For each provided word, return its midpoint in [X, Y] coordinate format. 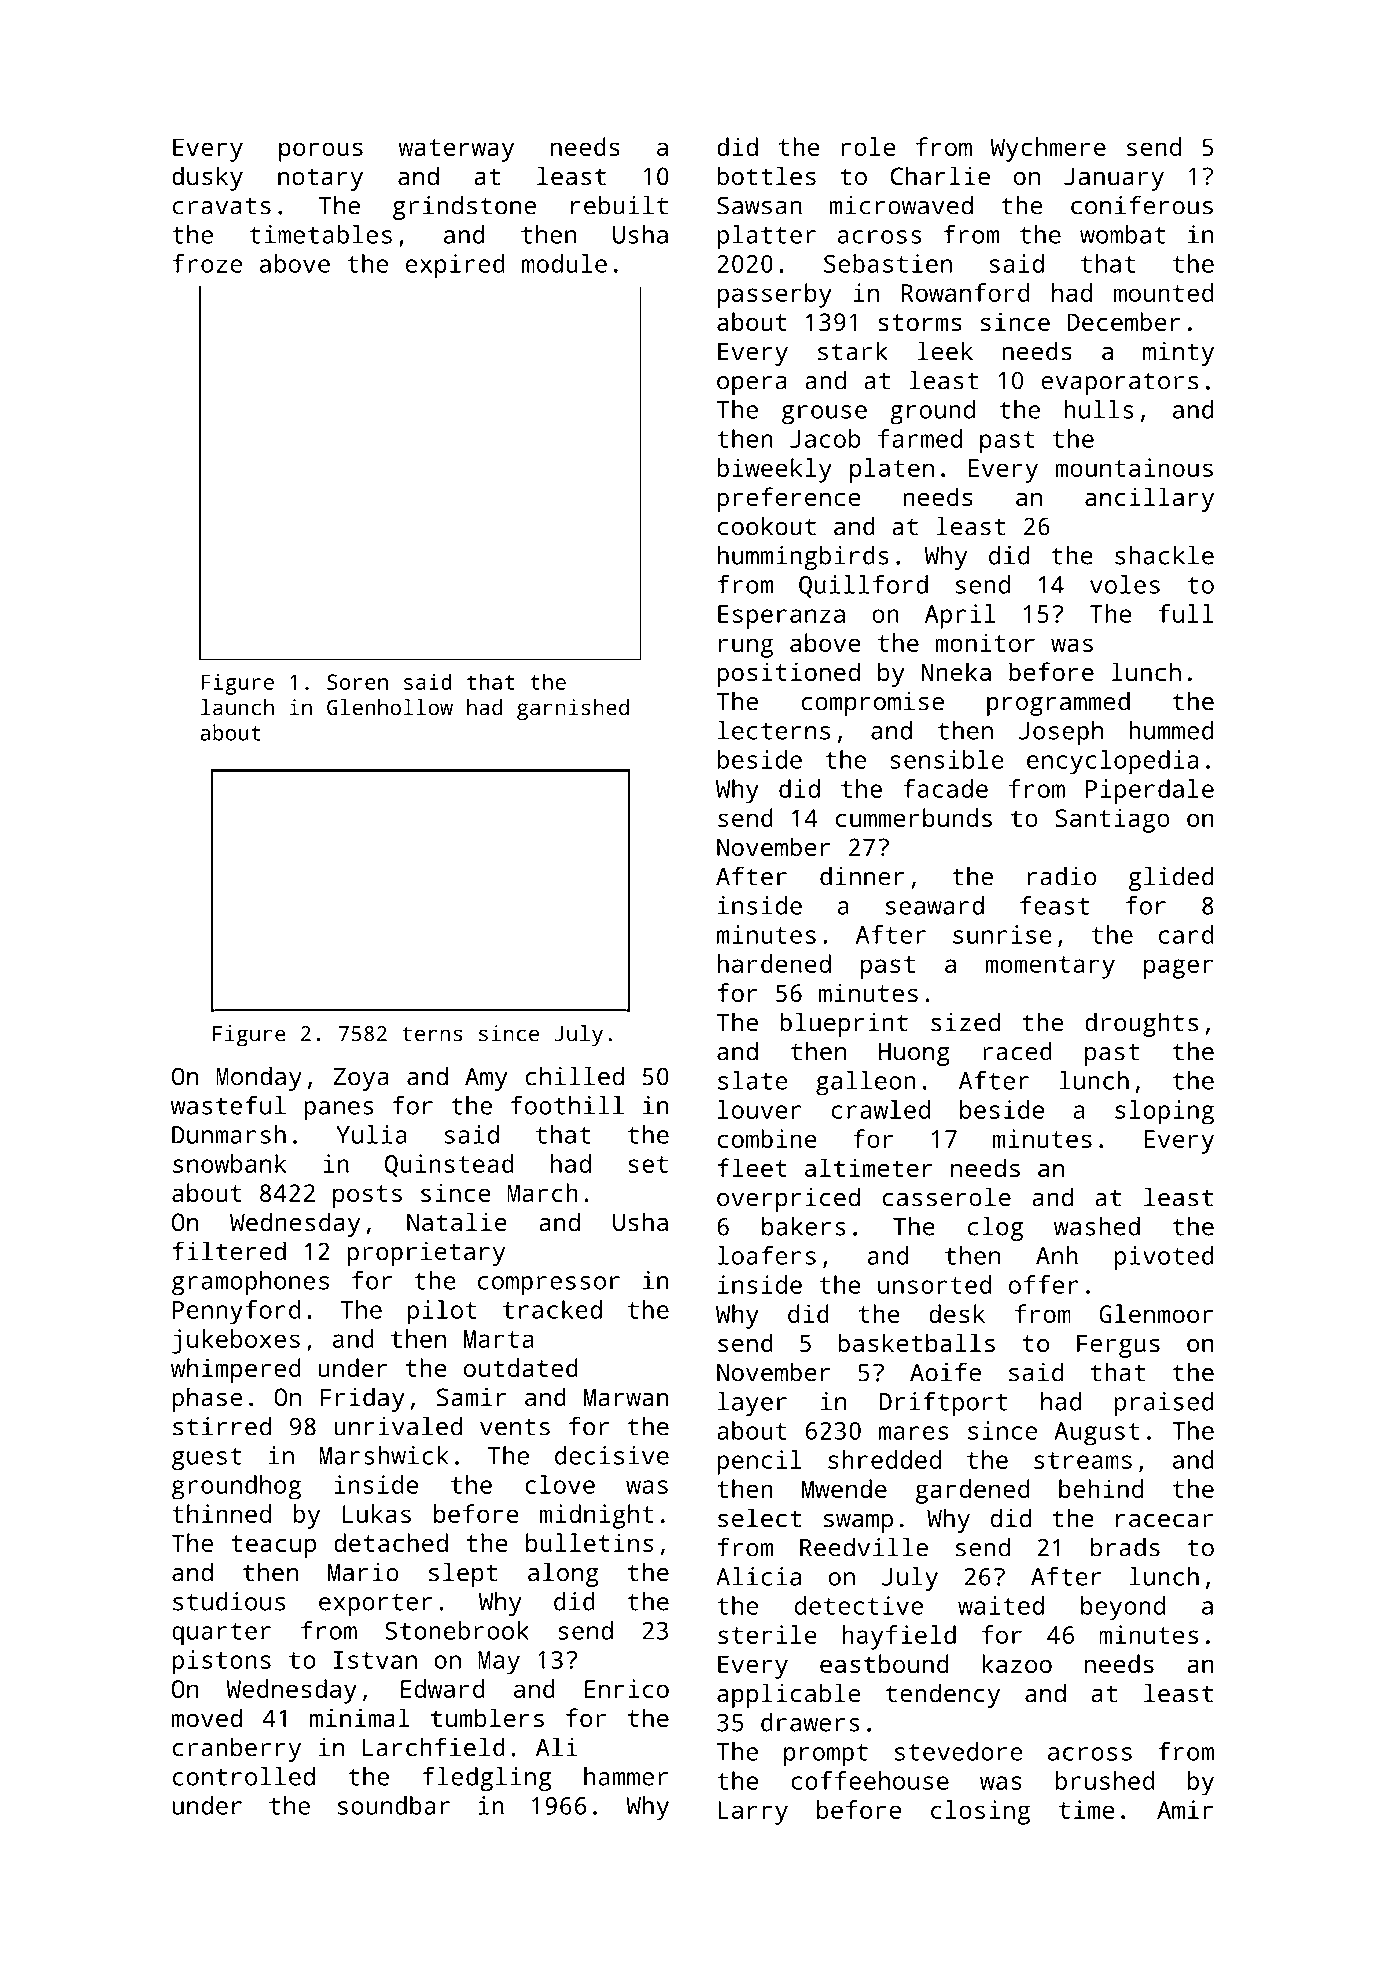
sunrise [1002, 934]
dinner [862, 876]
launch [237, 707]
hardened [774, 963]
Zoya [361, 1079]
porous [321, 152]
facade [945, 788]
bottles [766, 176]
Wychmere [1048, 149]
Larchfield [434, 1747]
